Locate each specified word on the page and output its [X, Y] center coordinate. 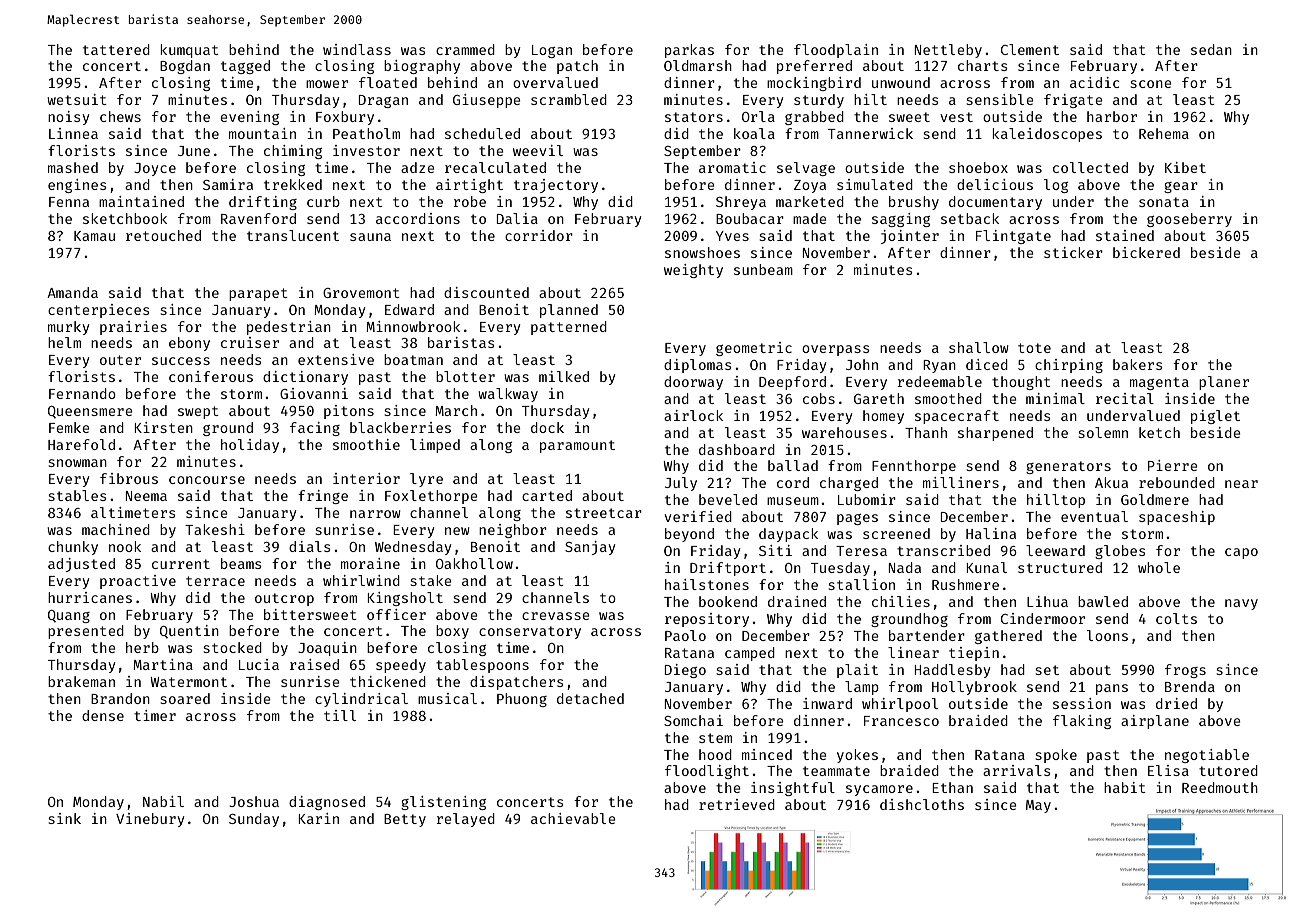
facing [315, 429]
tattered [116, 49]
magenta [1159, 383]
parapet [258, 294]
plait [857, 671]
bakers [1138, 364]
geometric [754, 349]
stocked [233, 647]
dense [103, 715]
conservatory [530, 632]
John [862, 364]
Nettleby [948, 51]
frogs [1185, 671]
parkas [689, 51]
